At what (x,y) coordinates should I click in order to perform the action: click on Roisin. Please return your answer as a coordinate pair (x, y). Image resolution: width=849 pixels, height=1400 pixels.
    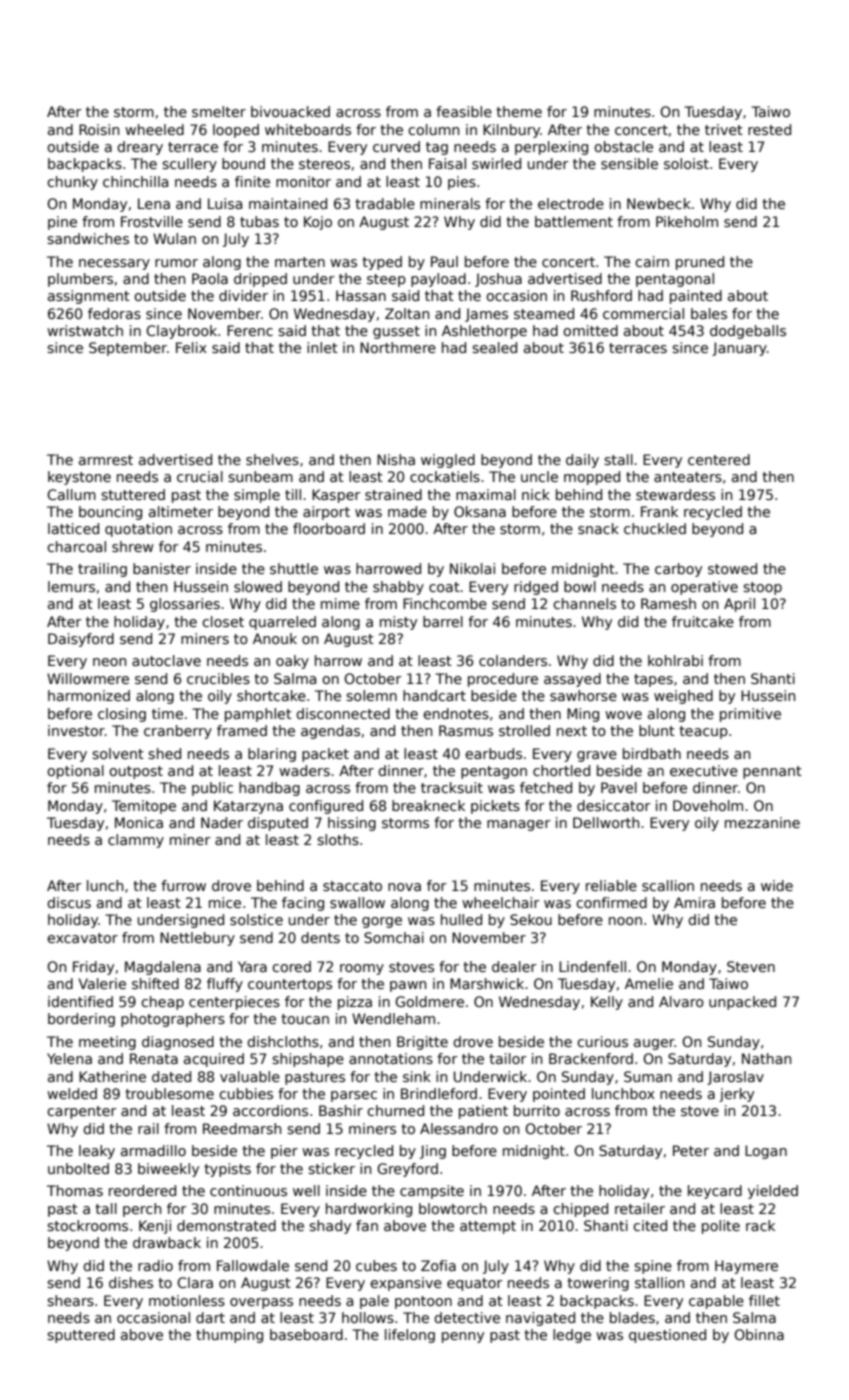
    Looking at the image, I should click on (99, 129).
